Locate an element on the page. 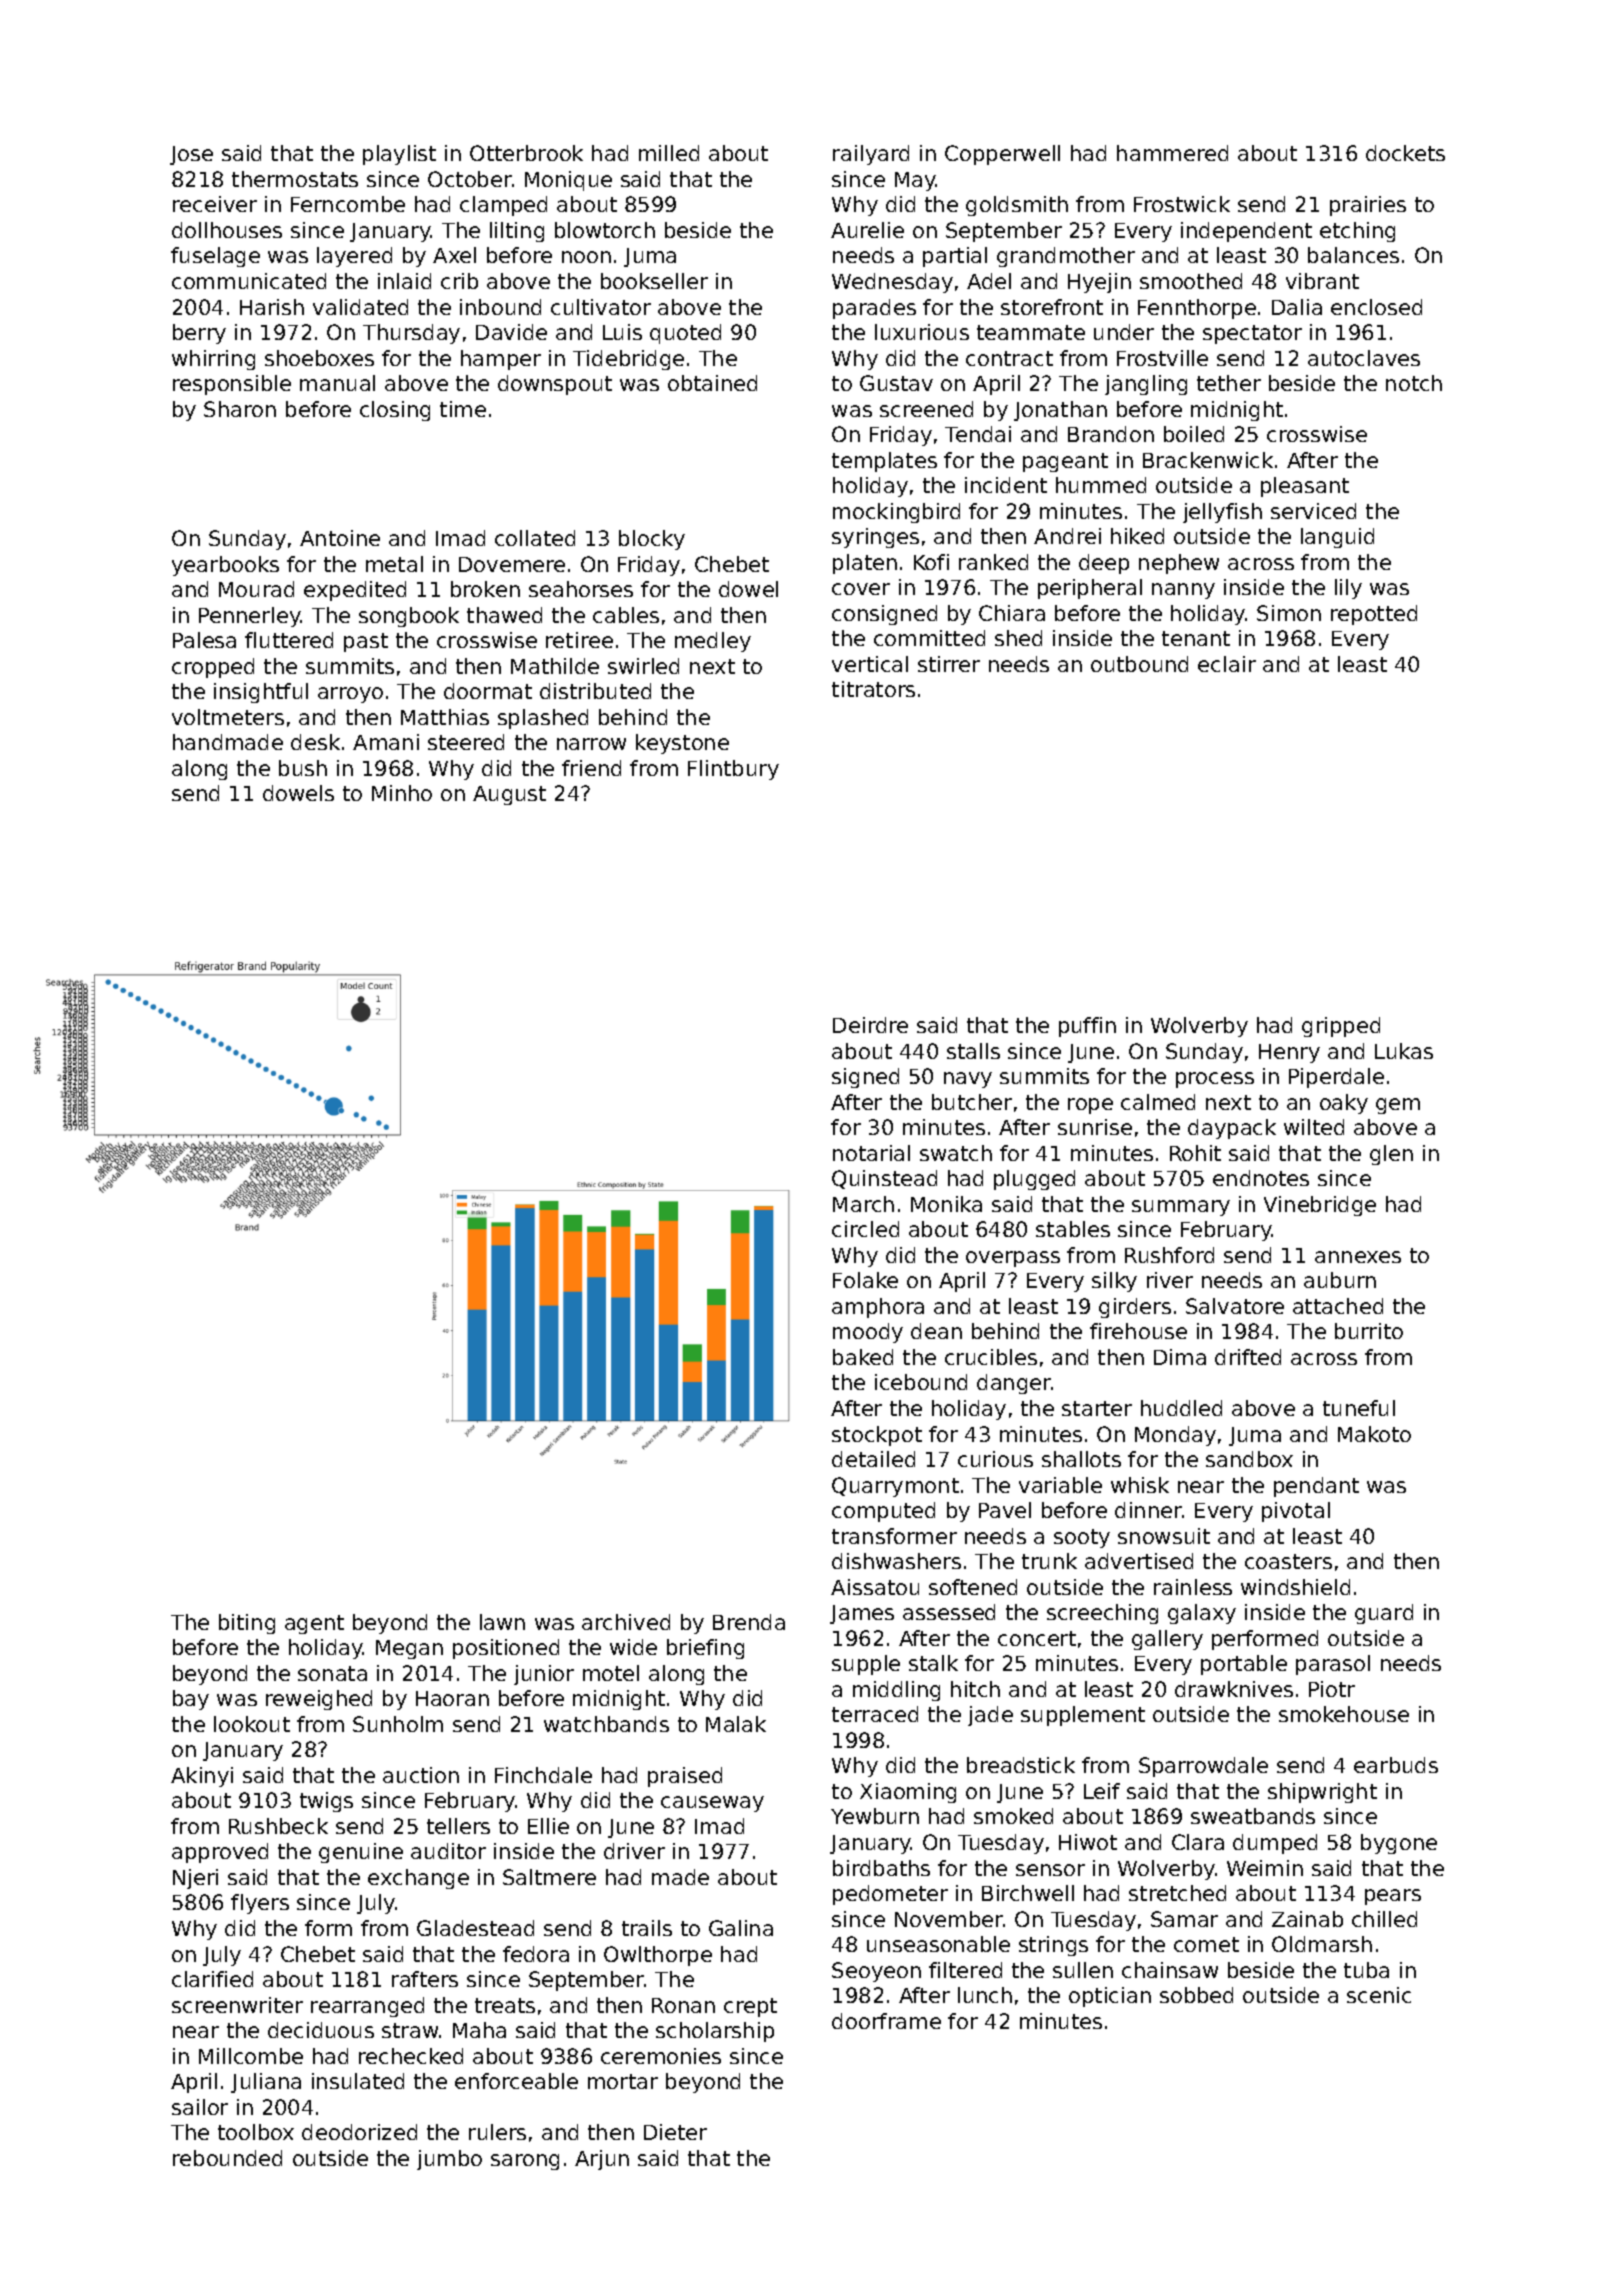  praised is located at coordinates (685, 1777).
